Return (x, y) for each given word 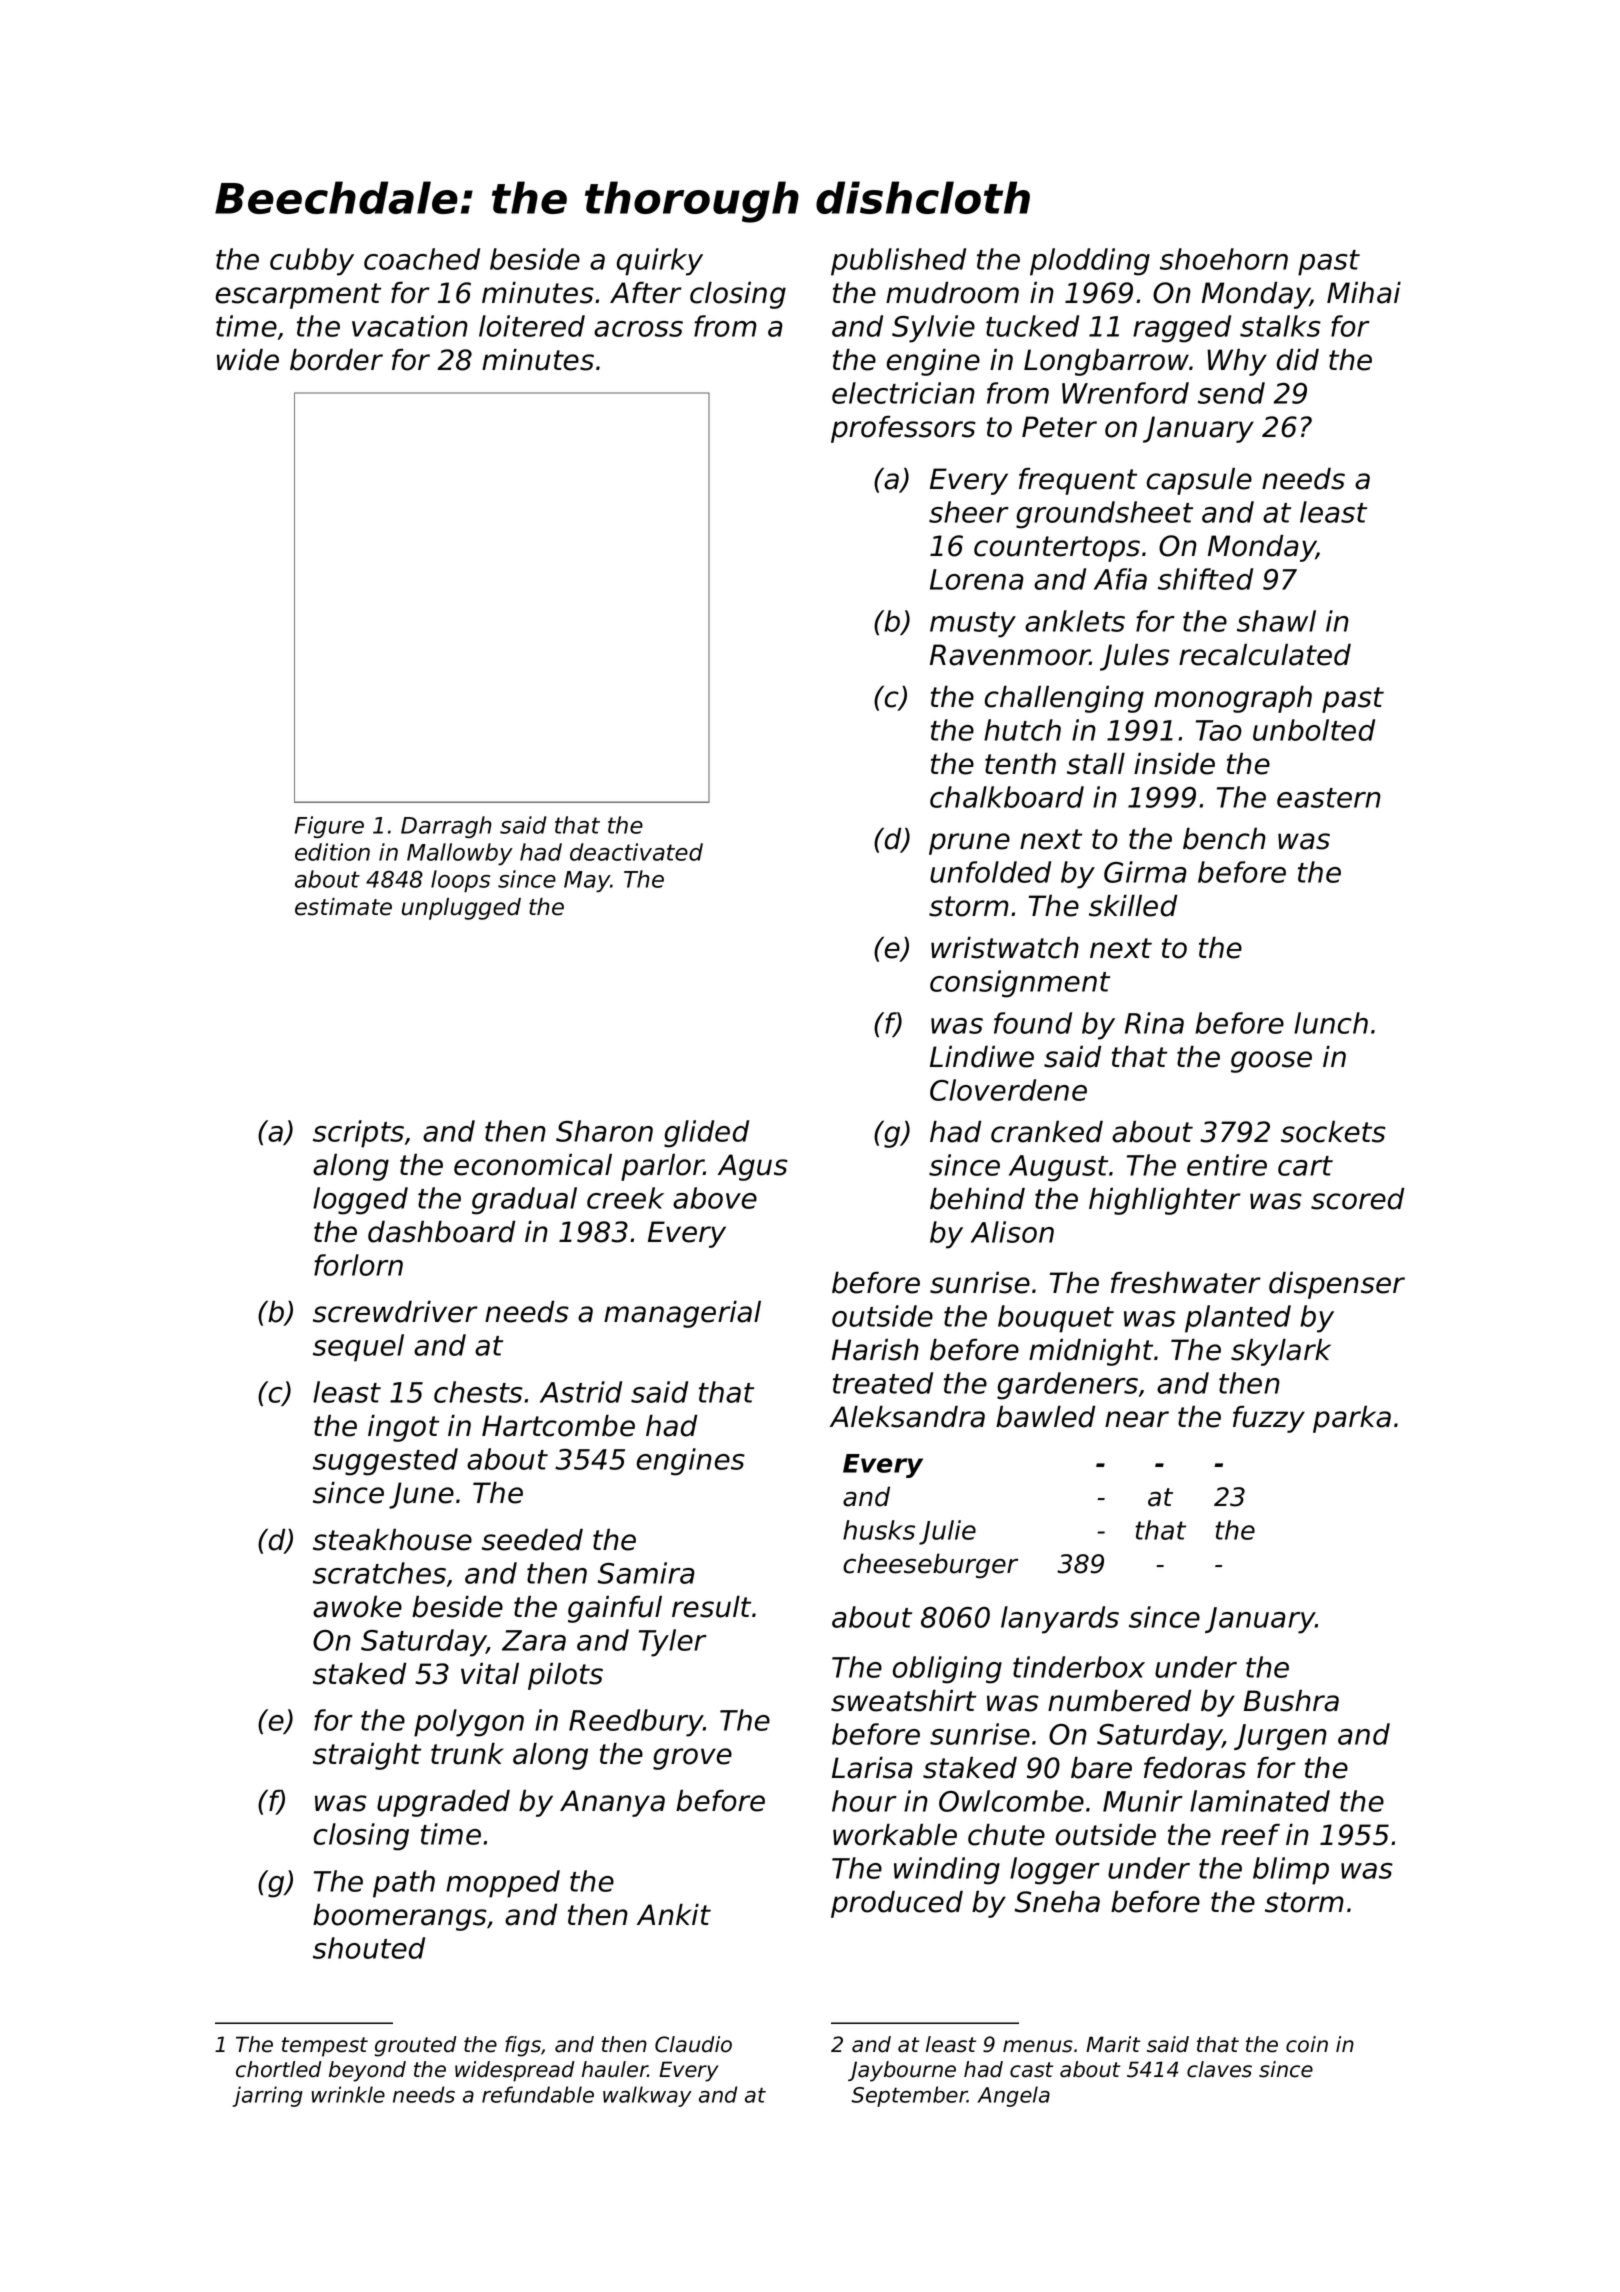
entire (1227, 1165)
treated (883, 1383)
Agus (753, 1167)
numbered (1119, 1700)
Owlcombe (1011, 1801)
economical (533, 1165)
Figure (329, 827)
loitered (532, 326)
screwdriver (395, 1311)
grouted (416, 2046)
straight (367, 1756)
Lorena (977, 579)
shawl (1276, 621)
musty (973, 625)
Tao (1219, 730)
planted (1238, 1319)
